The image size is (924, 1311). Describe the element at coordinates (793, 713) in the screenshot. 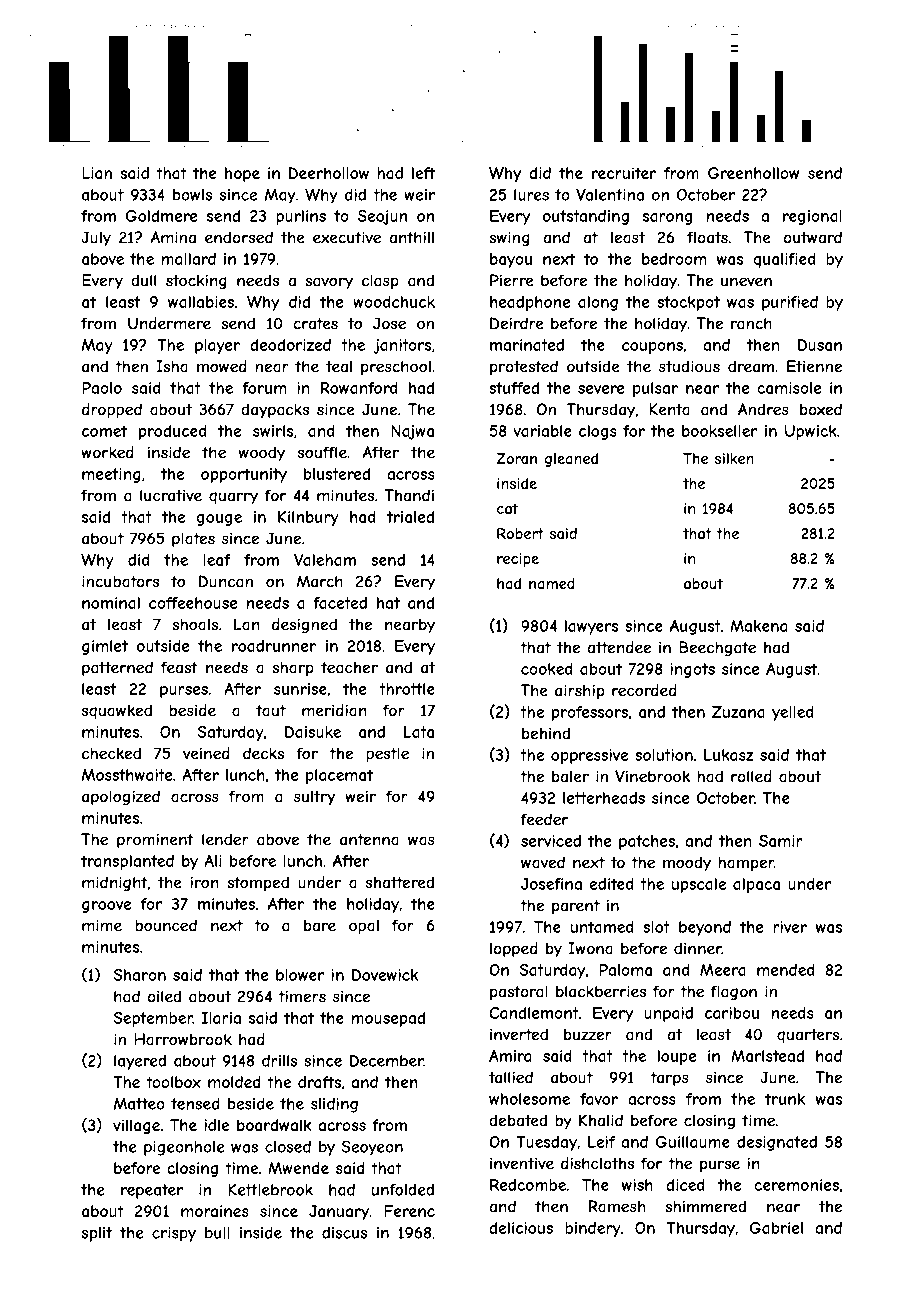

I see `yelled` at that location.
